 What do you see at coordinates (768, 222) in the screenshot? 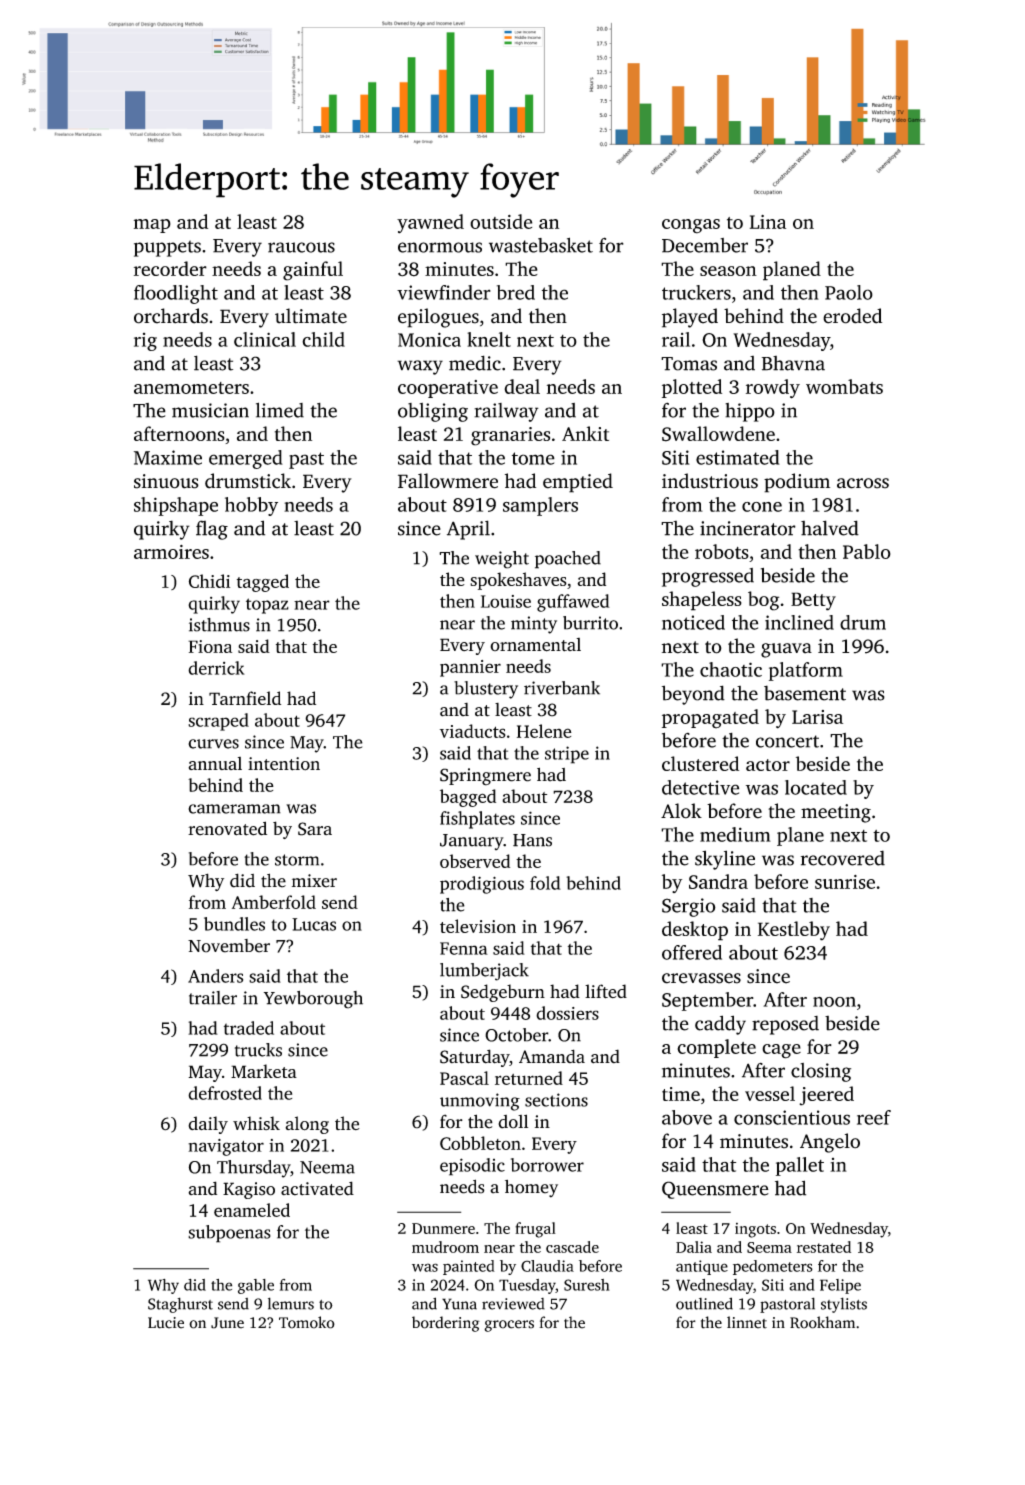
I see `Lina` at bounding box center [768, 222].
